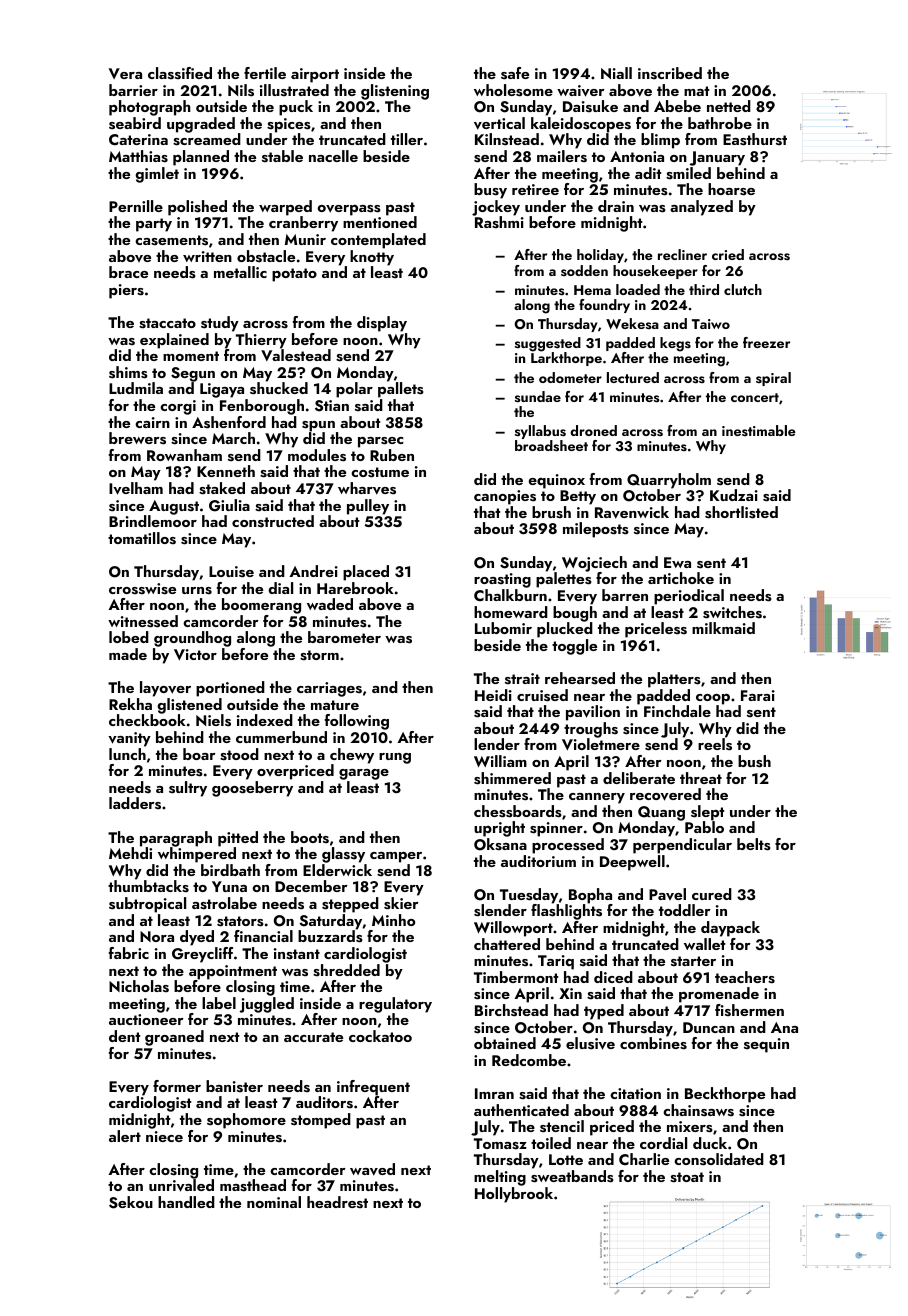  Describe the element at coordinates (515, 73) in the screenshot. I see `safe` at that location.
